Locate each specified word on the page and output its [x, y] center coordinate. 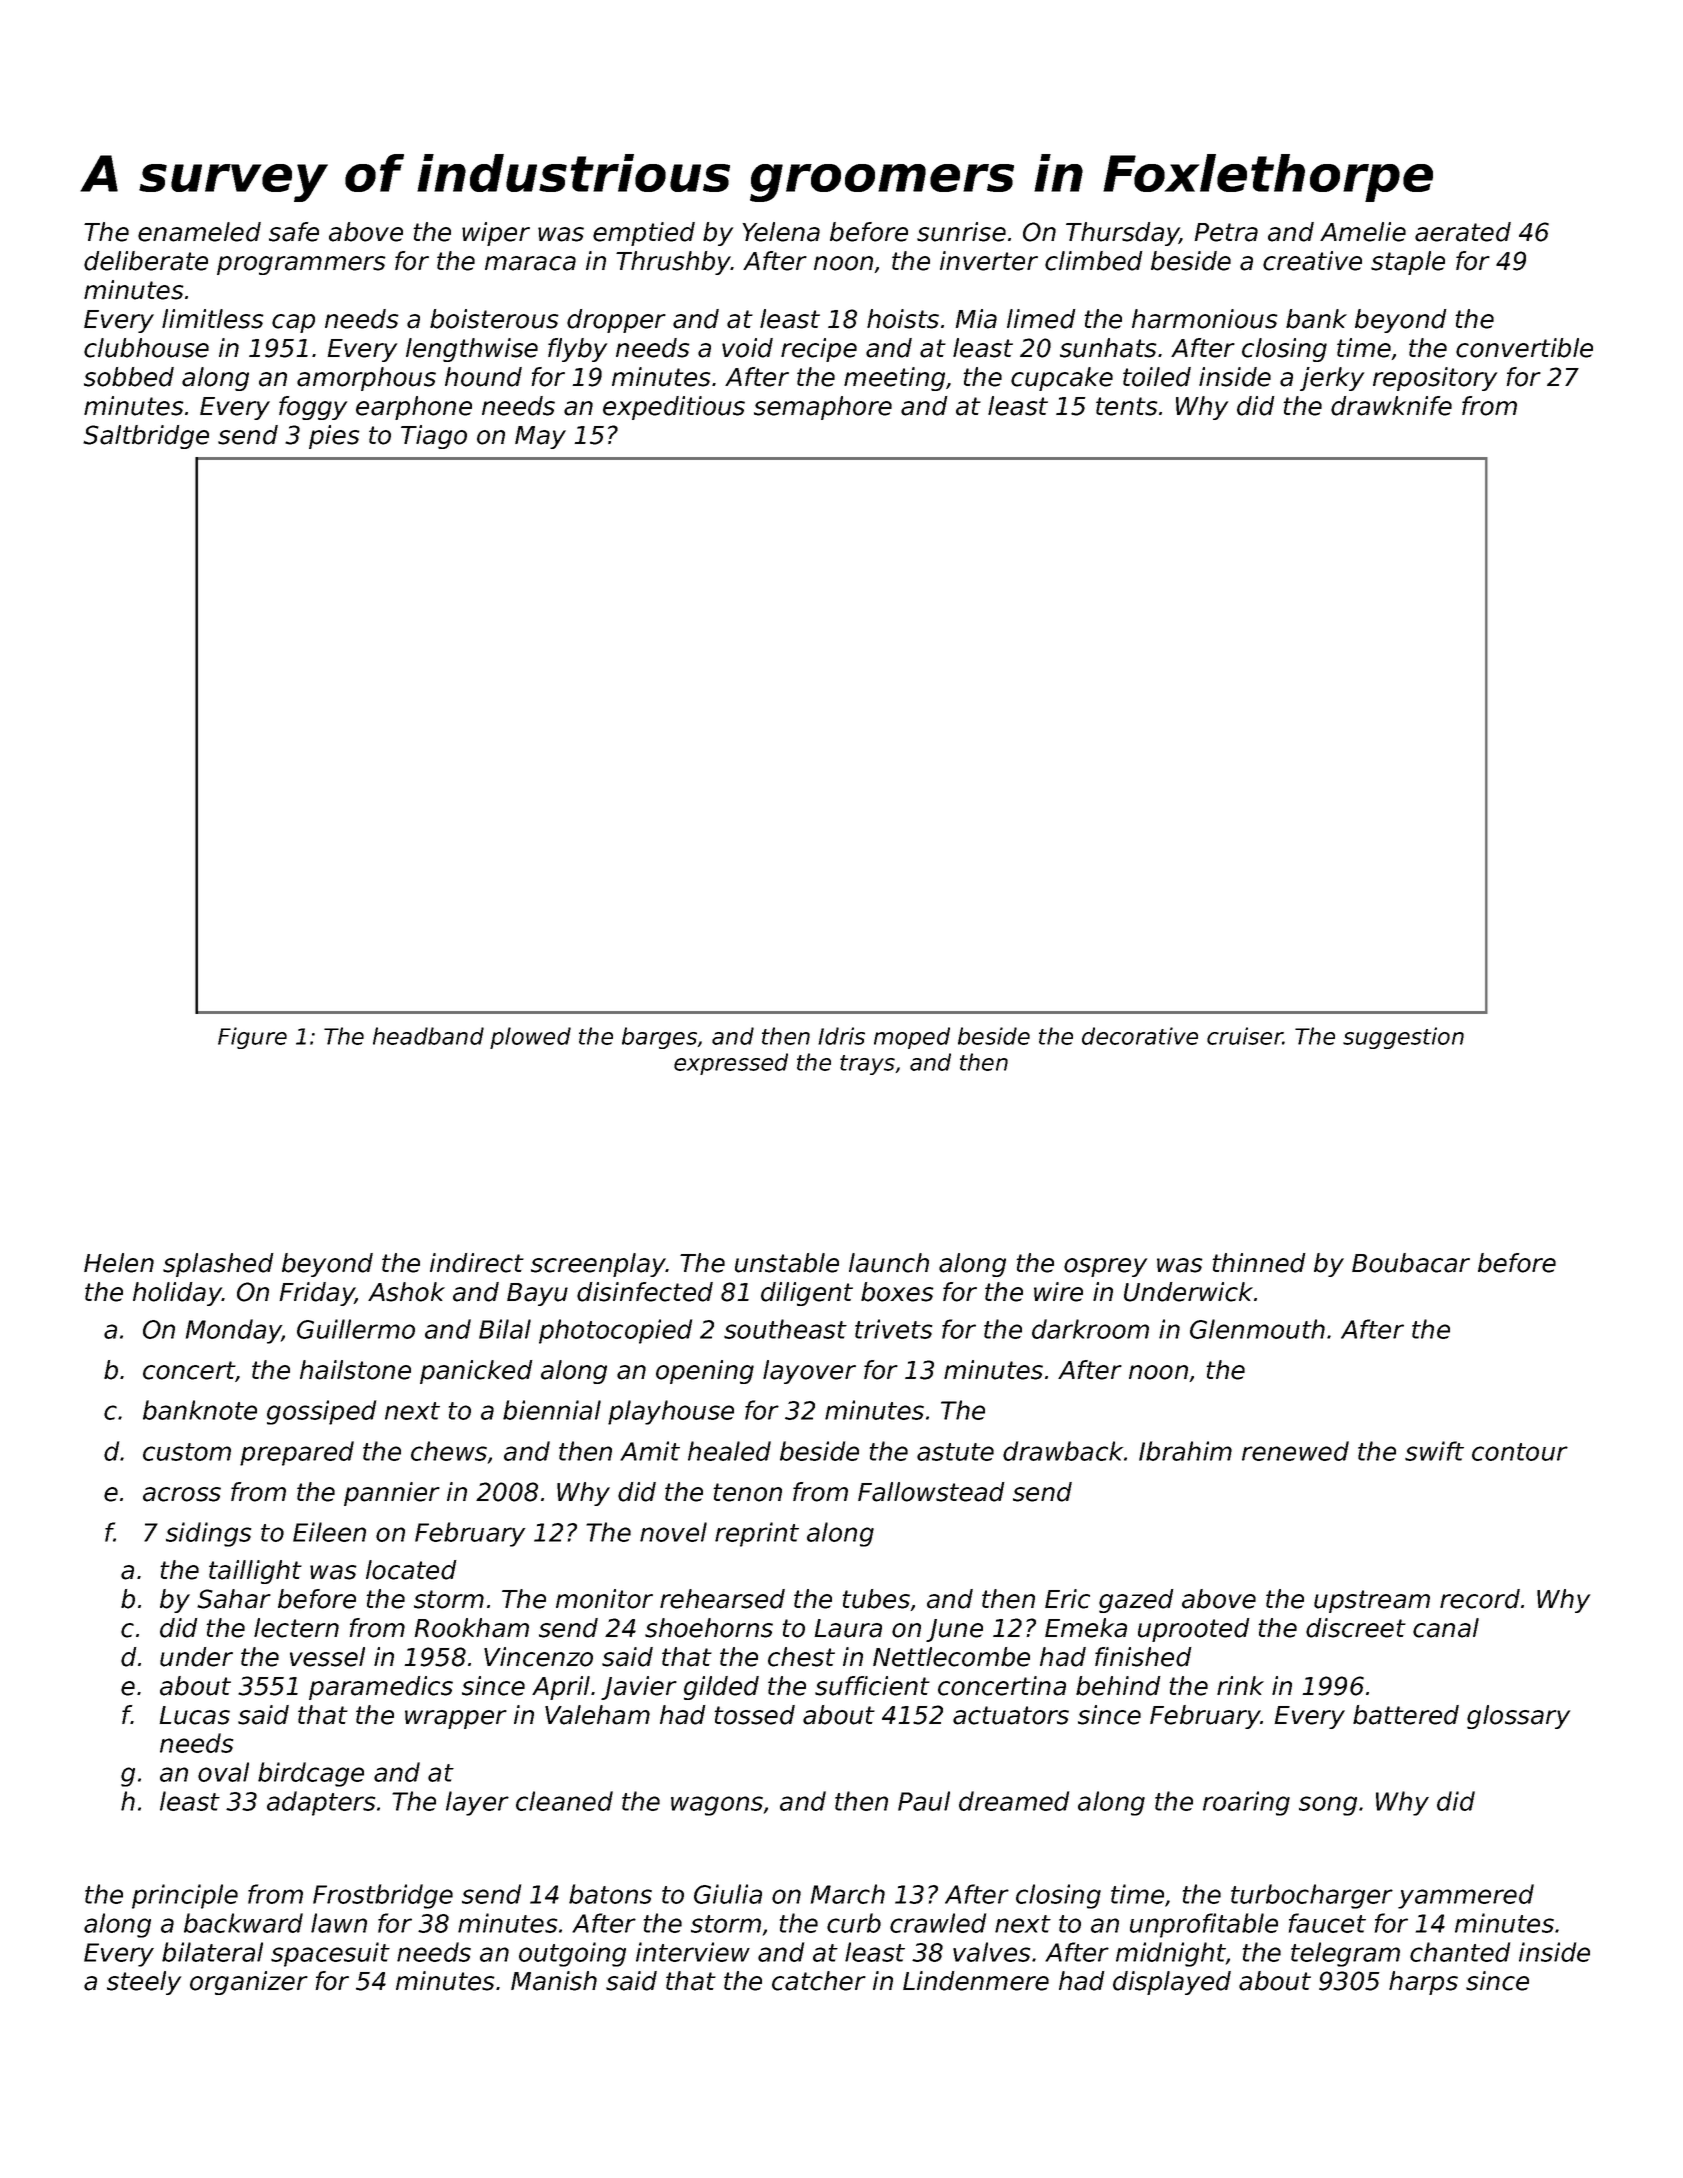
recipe [819, 350]
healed [729, 1451]
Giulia [728, 1894]
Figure [252, 1038]
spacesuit [330, 1954]
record [1480, 1599]
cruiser [1245, 1036]
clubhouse [146, 348]
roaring [1246, 1803]
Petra [1226, 232]
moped [912, 1038]
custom [187, 1452]
